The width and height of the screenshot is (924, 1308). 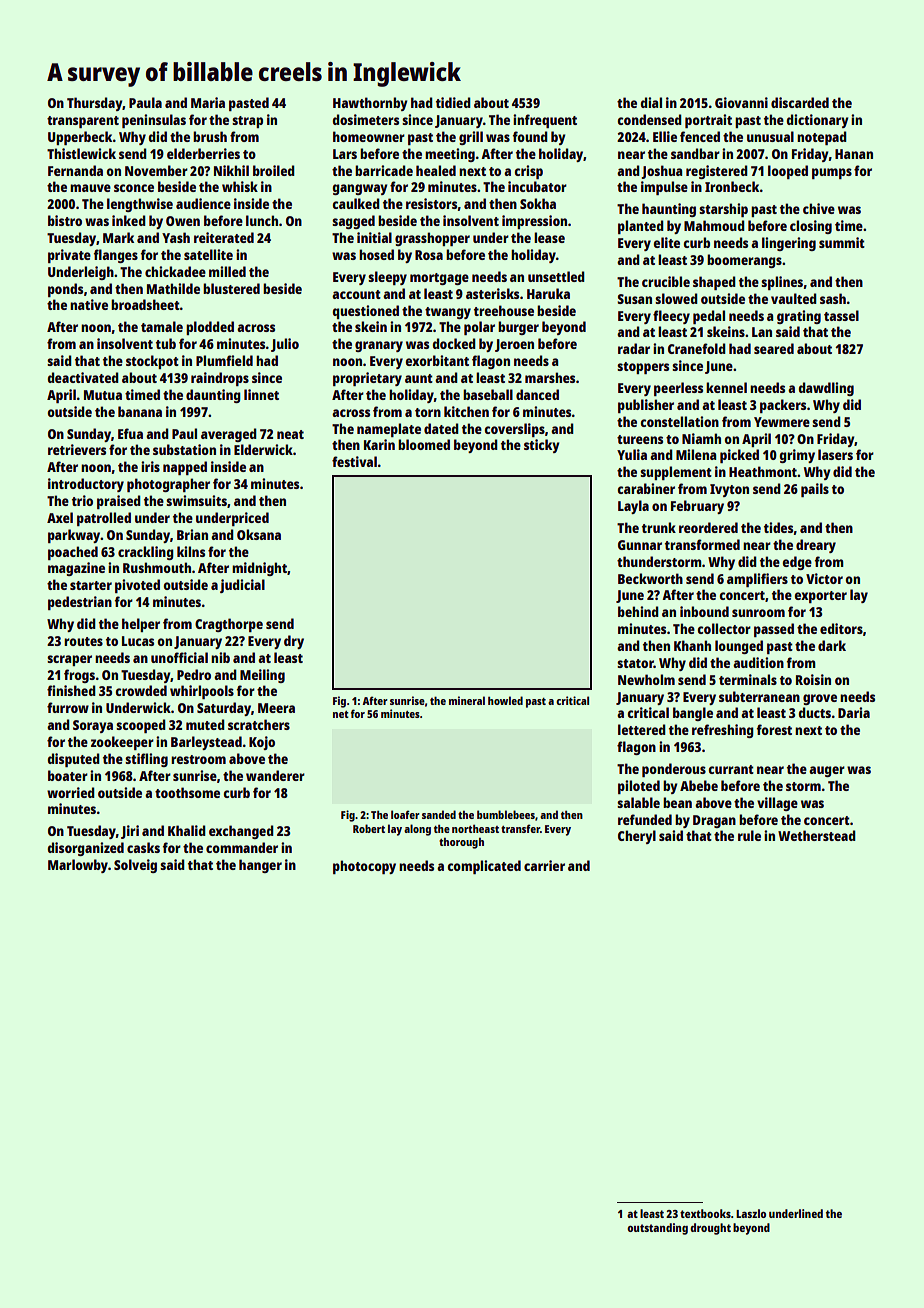 I want to click on Laszlo, so click(x=751, y=1213).
